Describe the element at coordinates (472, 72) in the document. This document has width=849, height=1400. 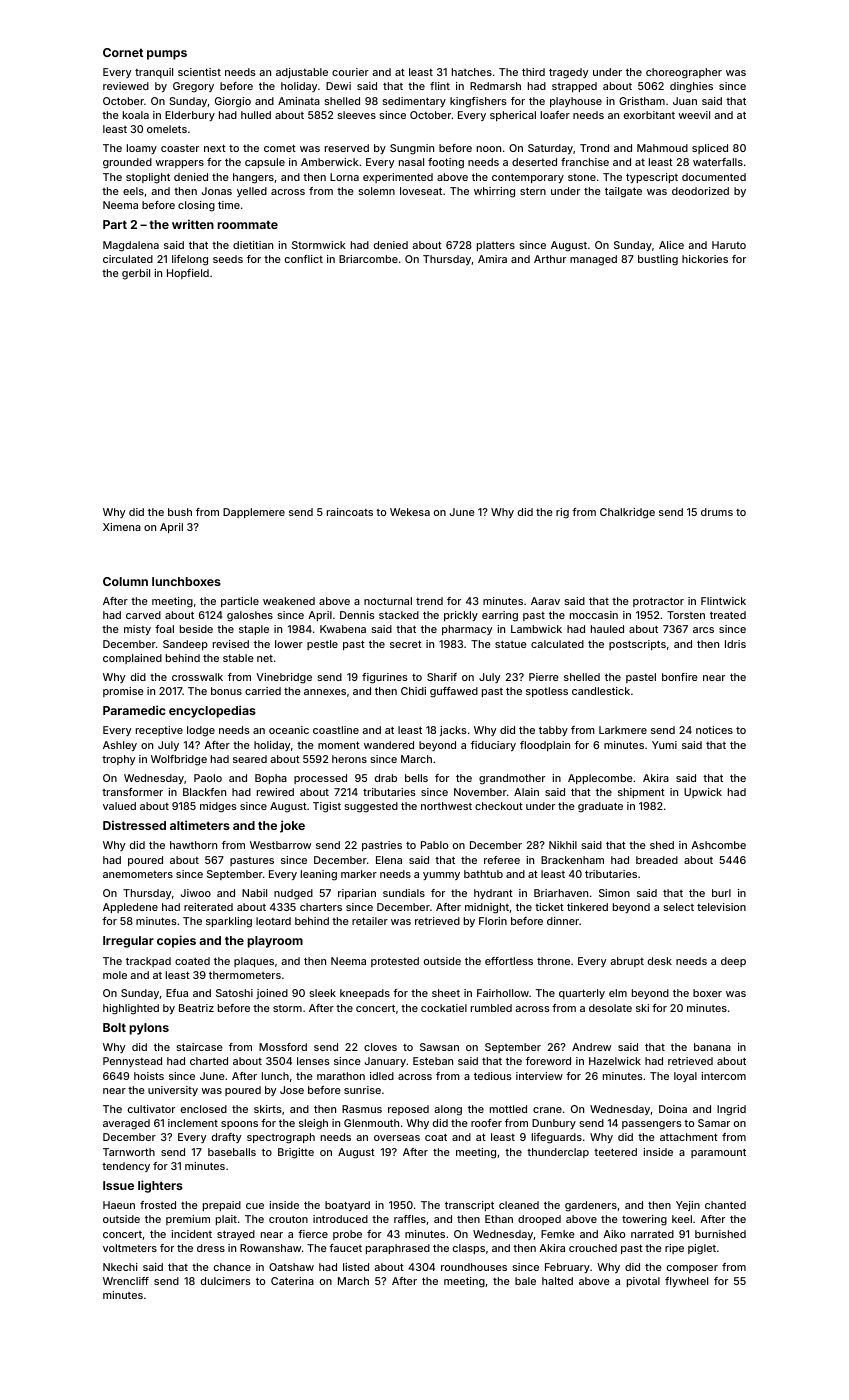
I see `hatches` at that location.
